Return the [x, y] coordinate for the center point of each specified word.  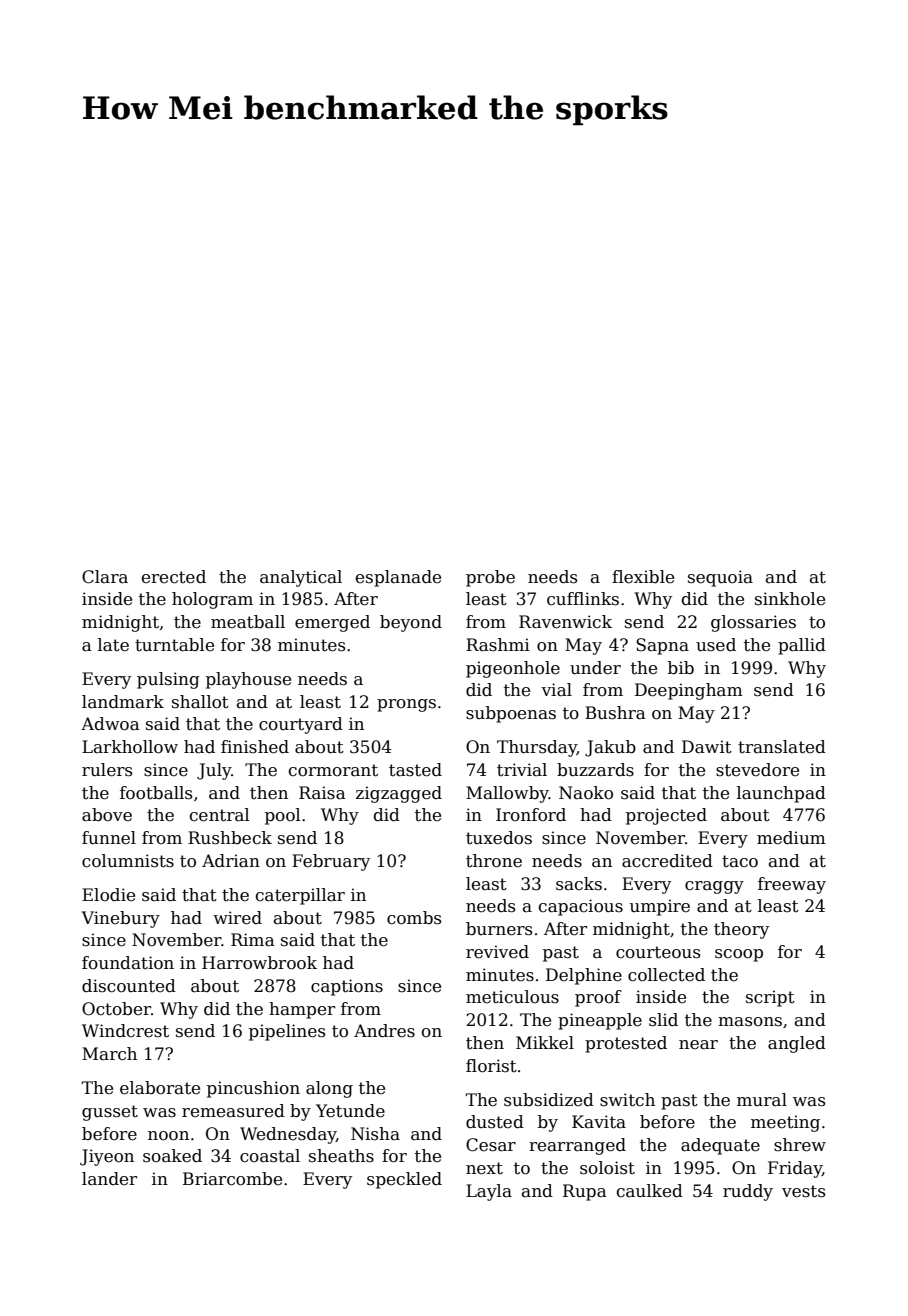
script [770, 998]
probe [490, 578]
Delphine [584, 976]
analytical [301, 578]
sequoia [720, 578]
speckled [404, 1180]
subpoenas [511, 714]
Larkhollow [130, 747]
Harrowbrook [259, 963]
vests [803, 1191]
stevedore [757, 770]
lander [109, 1179]
